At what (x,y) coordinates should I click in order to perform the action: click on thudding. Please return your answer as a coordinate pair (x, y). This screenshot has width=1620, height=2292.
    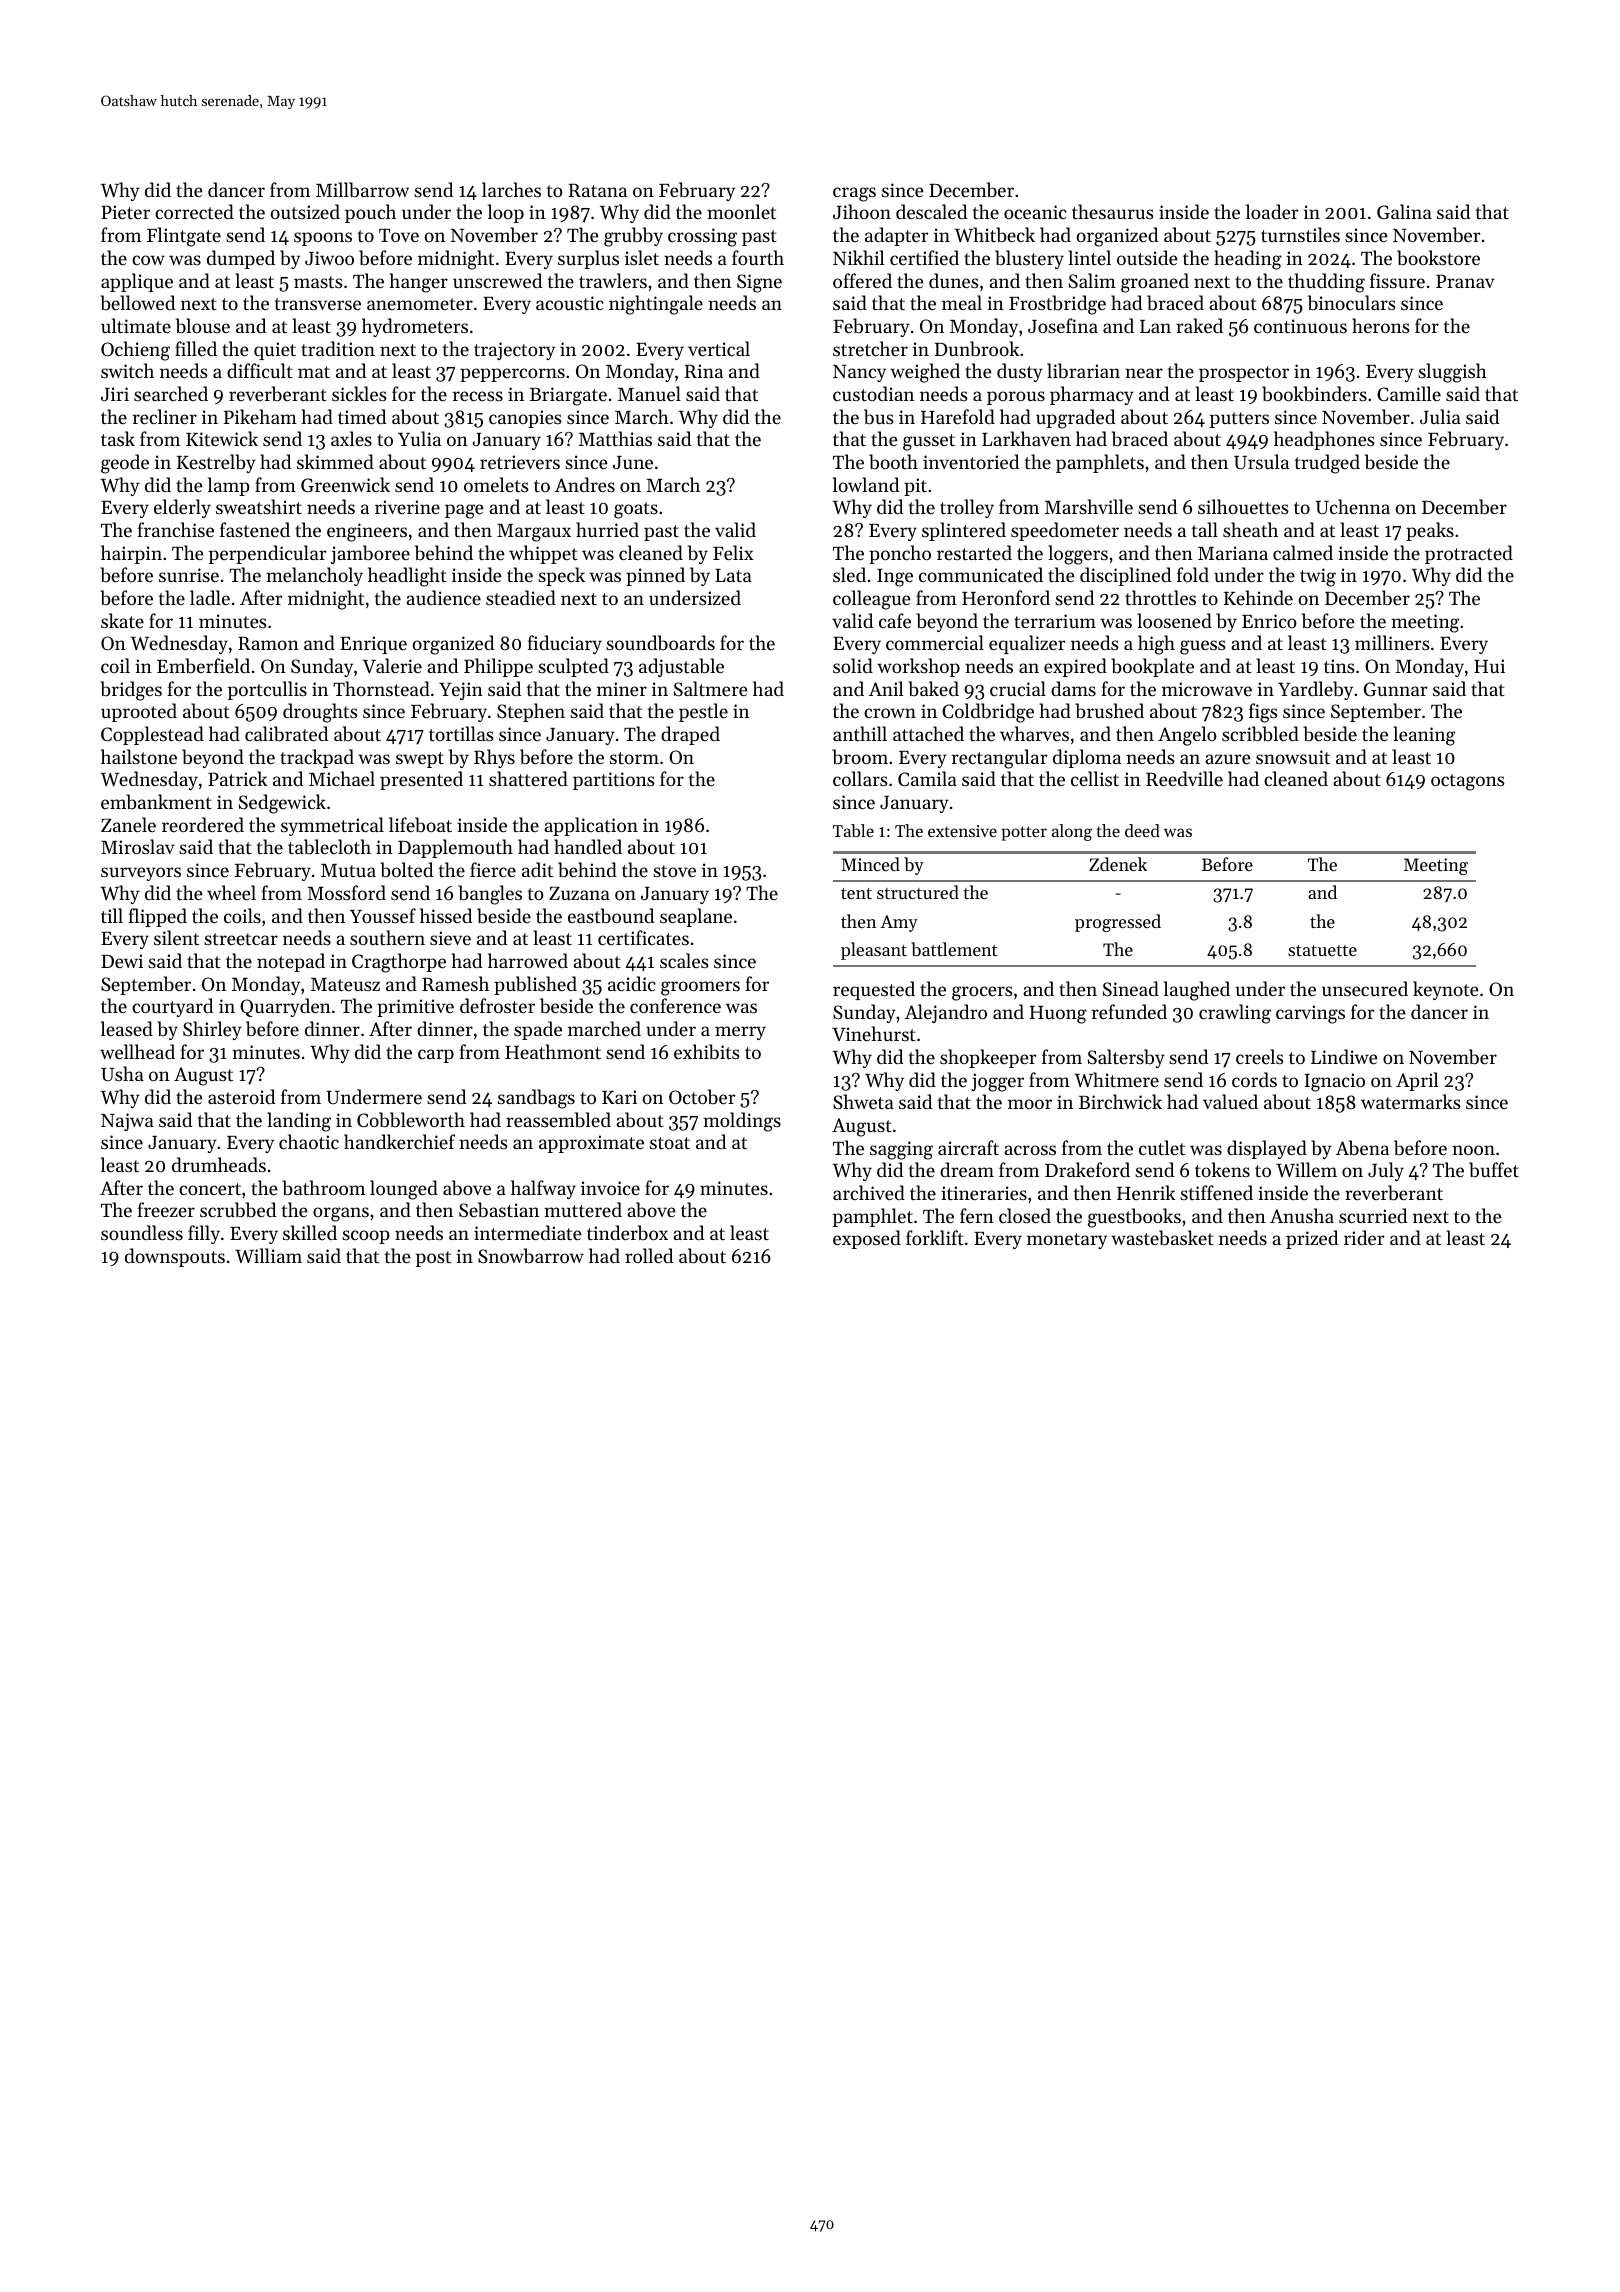
    Looking at the image, I should click on (1326, 283).
